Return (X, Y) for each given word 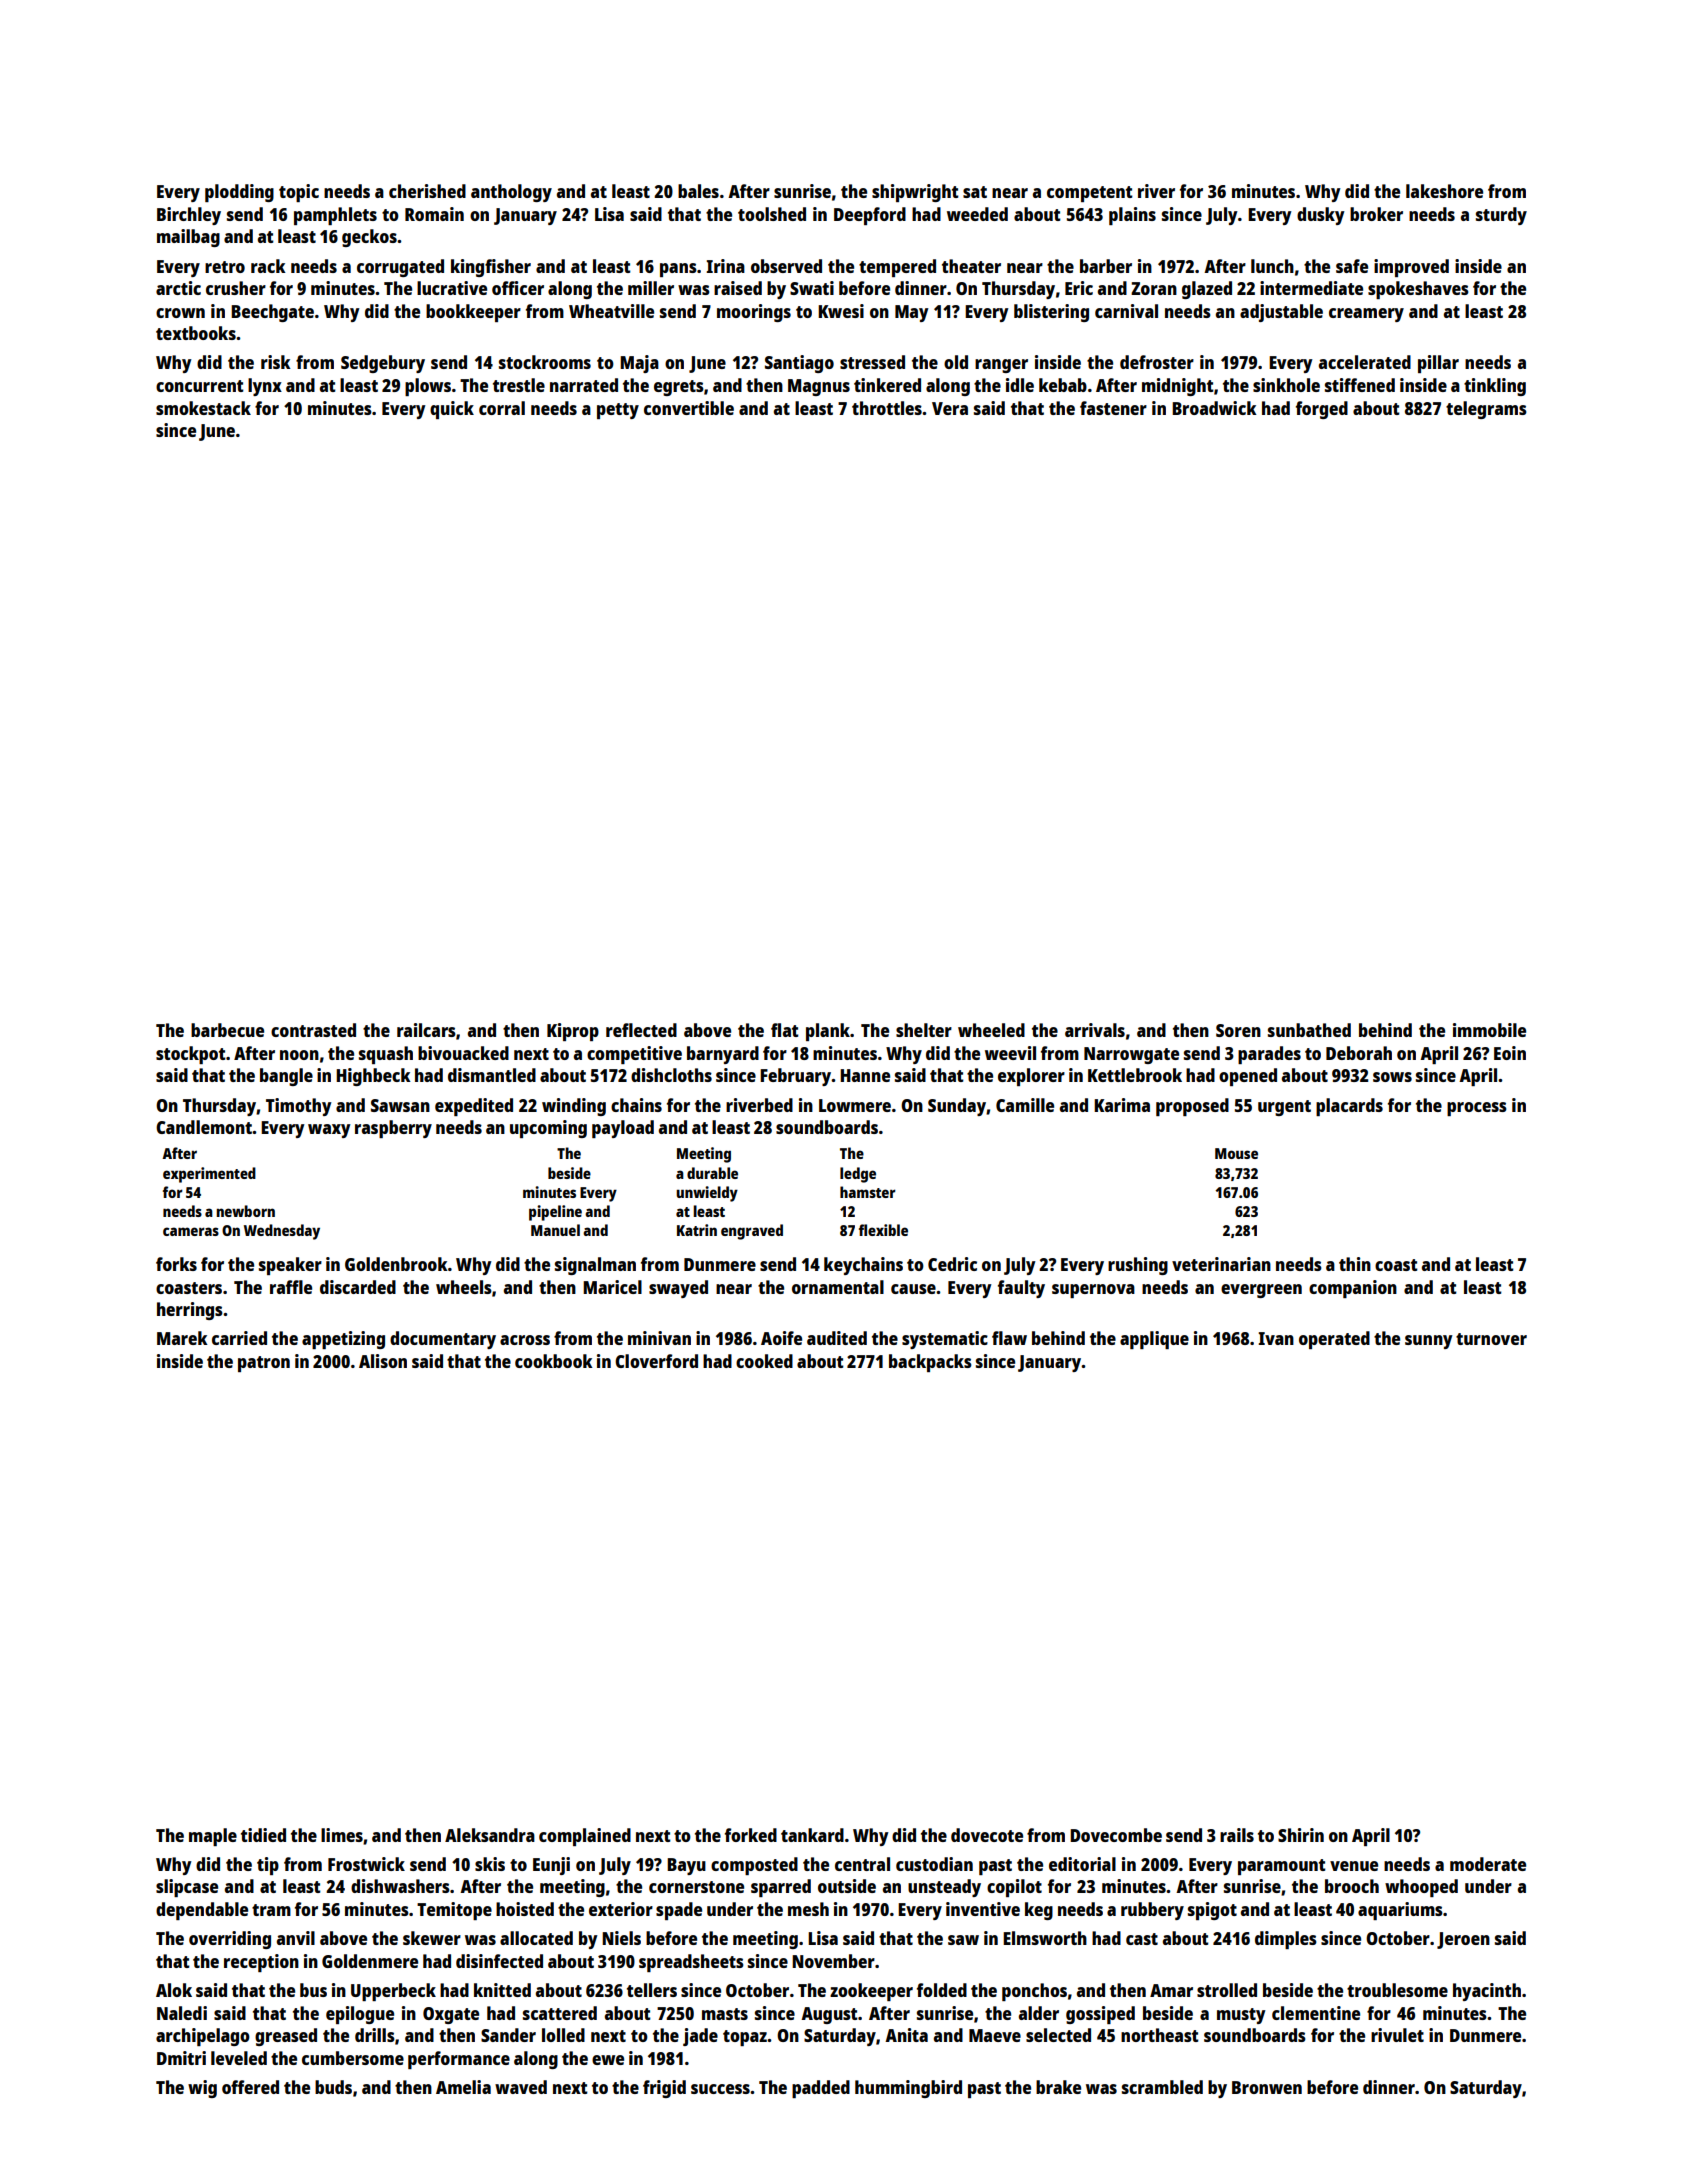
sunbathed (1309, 1030)
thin (1355, 1264)
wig (202, 2089)
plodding (239, 193)
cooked (764, 1361)
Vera (950, 408)
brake (1058, 2087)
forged (1322, 410)
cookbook (554, 1361)
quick (452, 410)
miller (651, 288)
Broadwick (1214, 408)
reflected (641, 1030)
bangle (286, 1077)
